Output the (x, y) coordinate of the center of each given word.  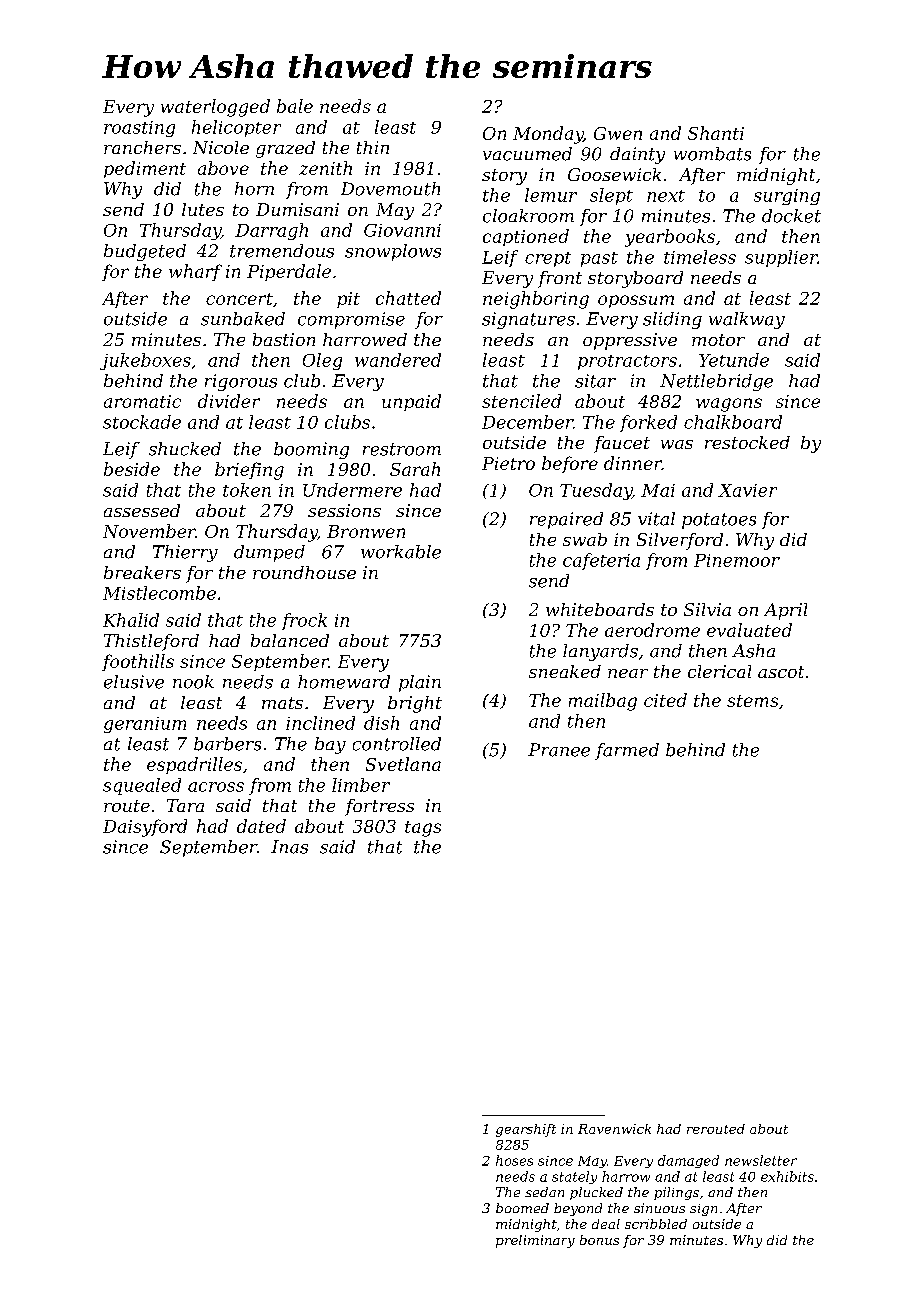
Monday (548, 135)
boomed (522, 1208)
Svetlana (403, 764)
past (599, 259)
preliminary (535, 1241)
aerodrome (652, 630)
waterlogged (215, 108)
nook (193, 682)
